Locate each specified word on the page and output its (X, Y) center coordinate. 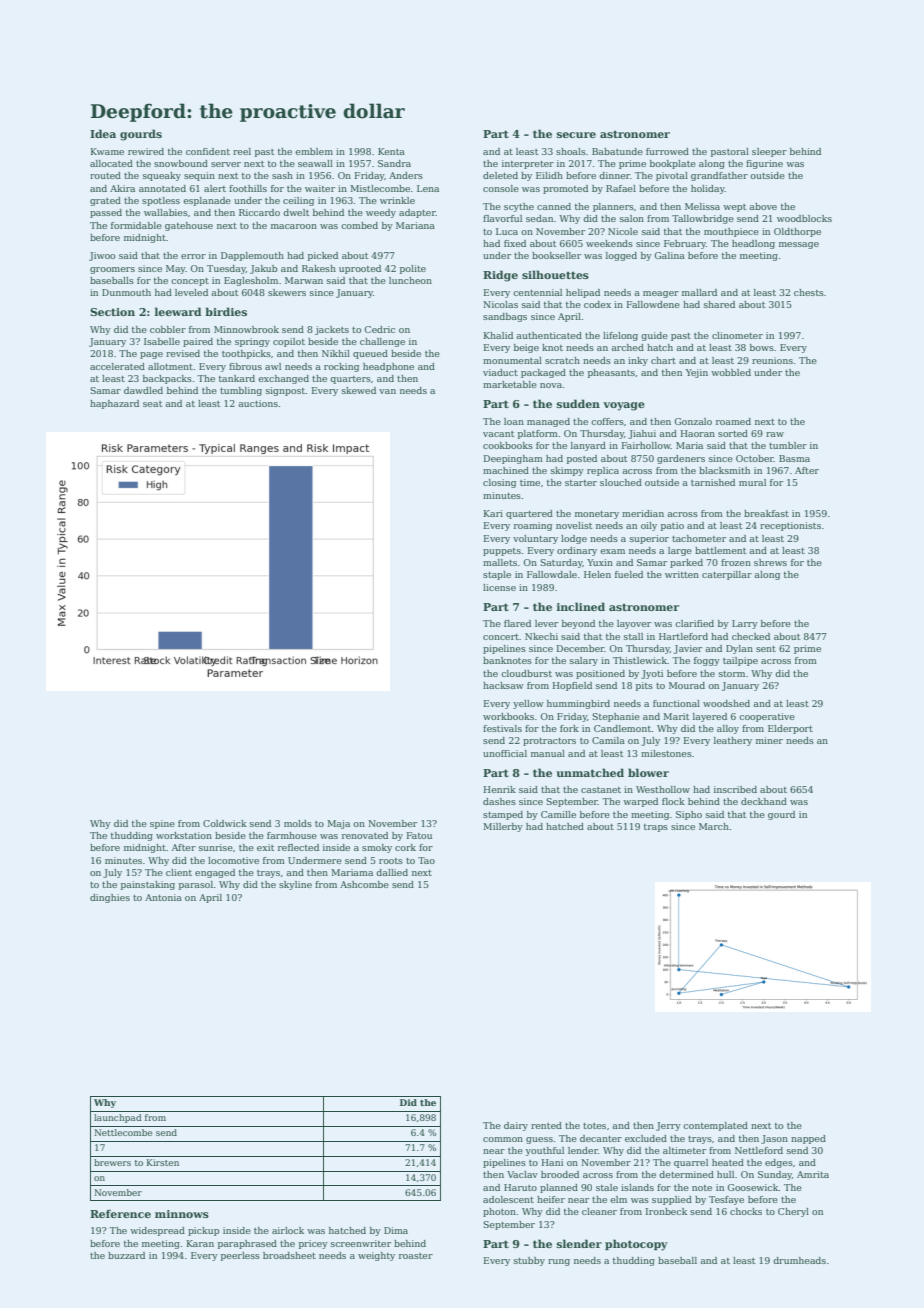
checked (751, 636)
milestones (666, 753)
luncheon (410, 280)
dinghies (110, 898)
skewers (287, 292)
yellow (528, 704)
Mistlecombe (380, 188)
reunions (772, 360)
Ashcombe (364, 884)
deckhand (764, 801)
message (799, 245)
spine (162, 824)
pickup (204, 1231)
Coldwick (225, 823)
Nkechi (541, 636)
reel (242, 151)
